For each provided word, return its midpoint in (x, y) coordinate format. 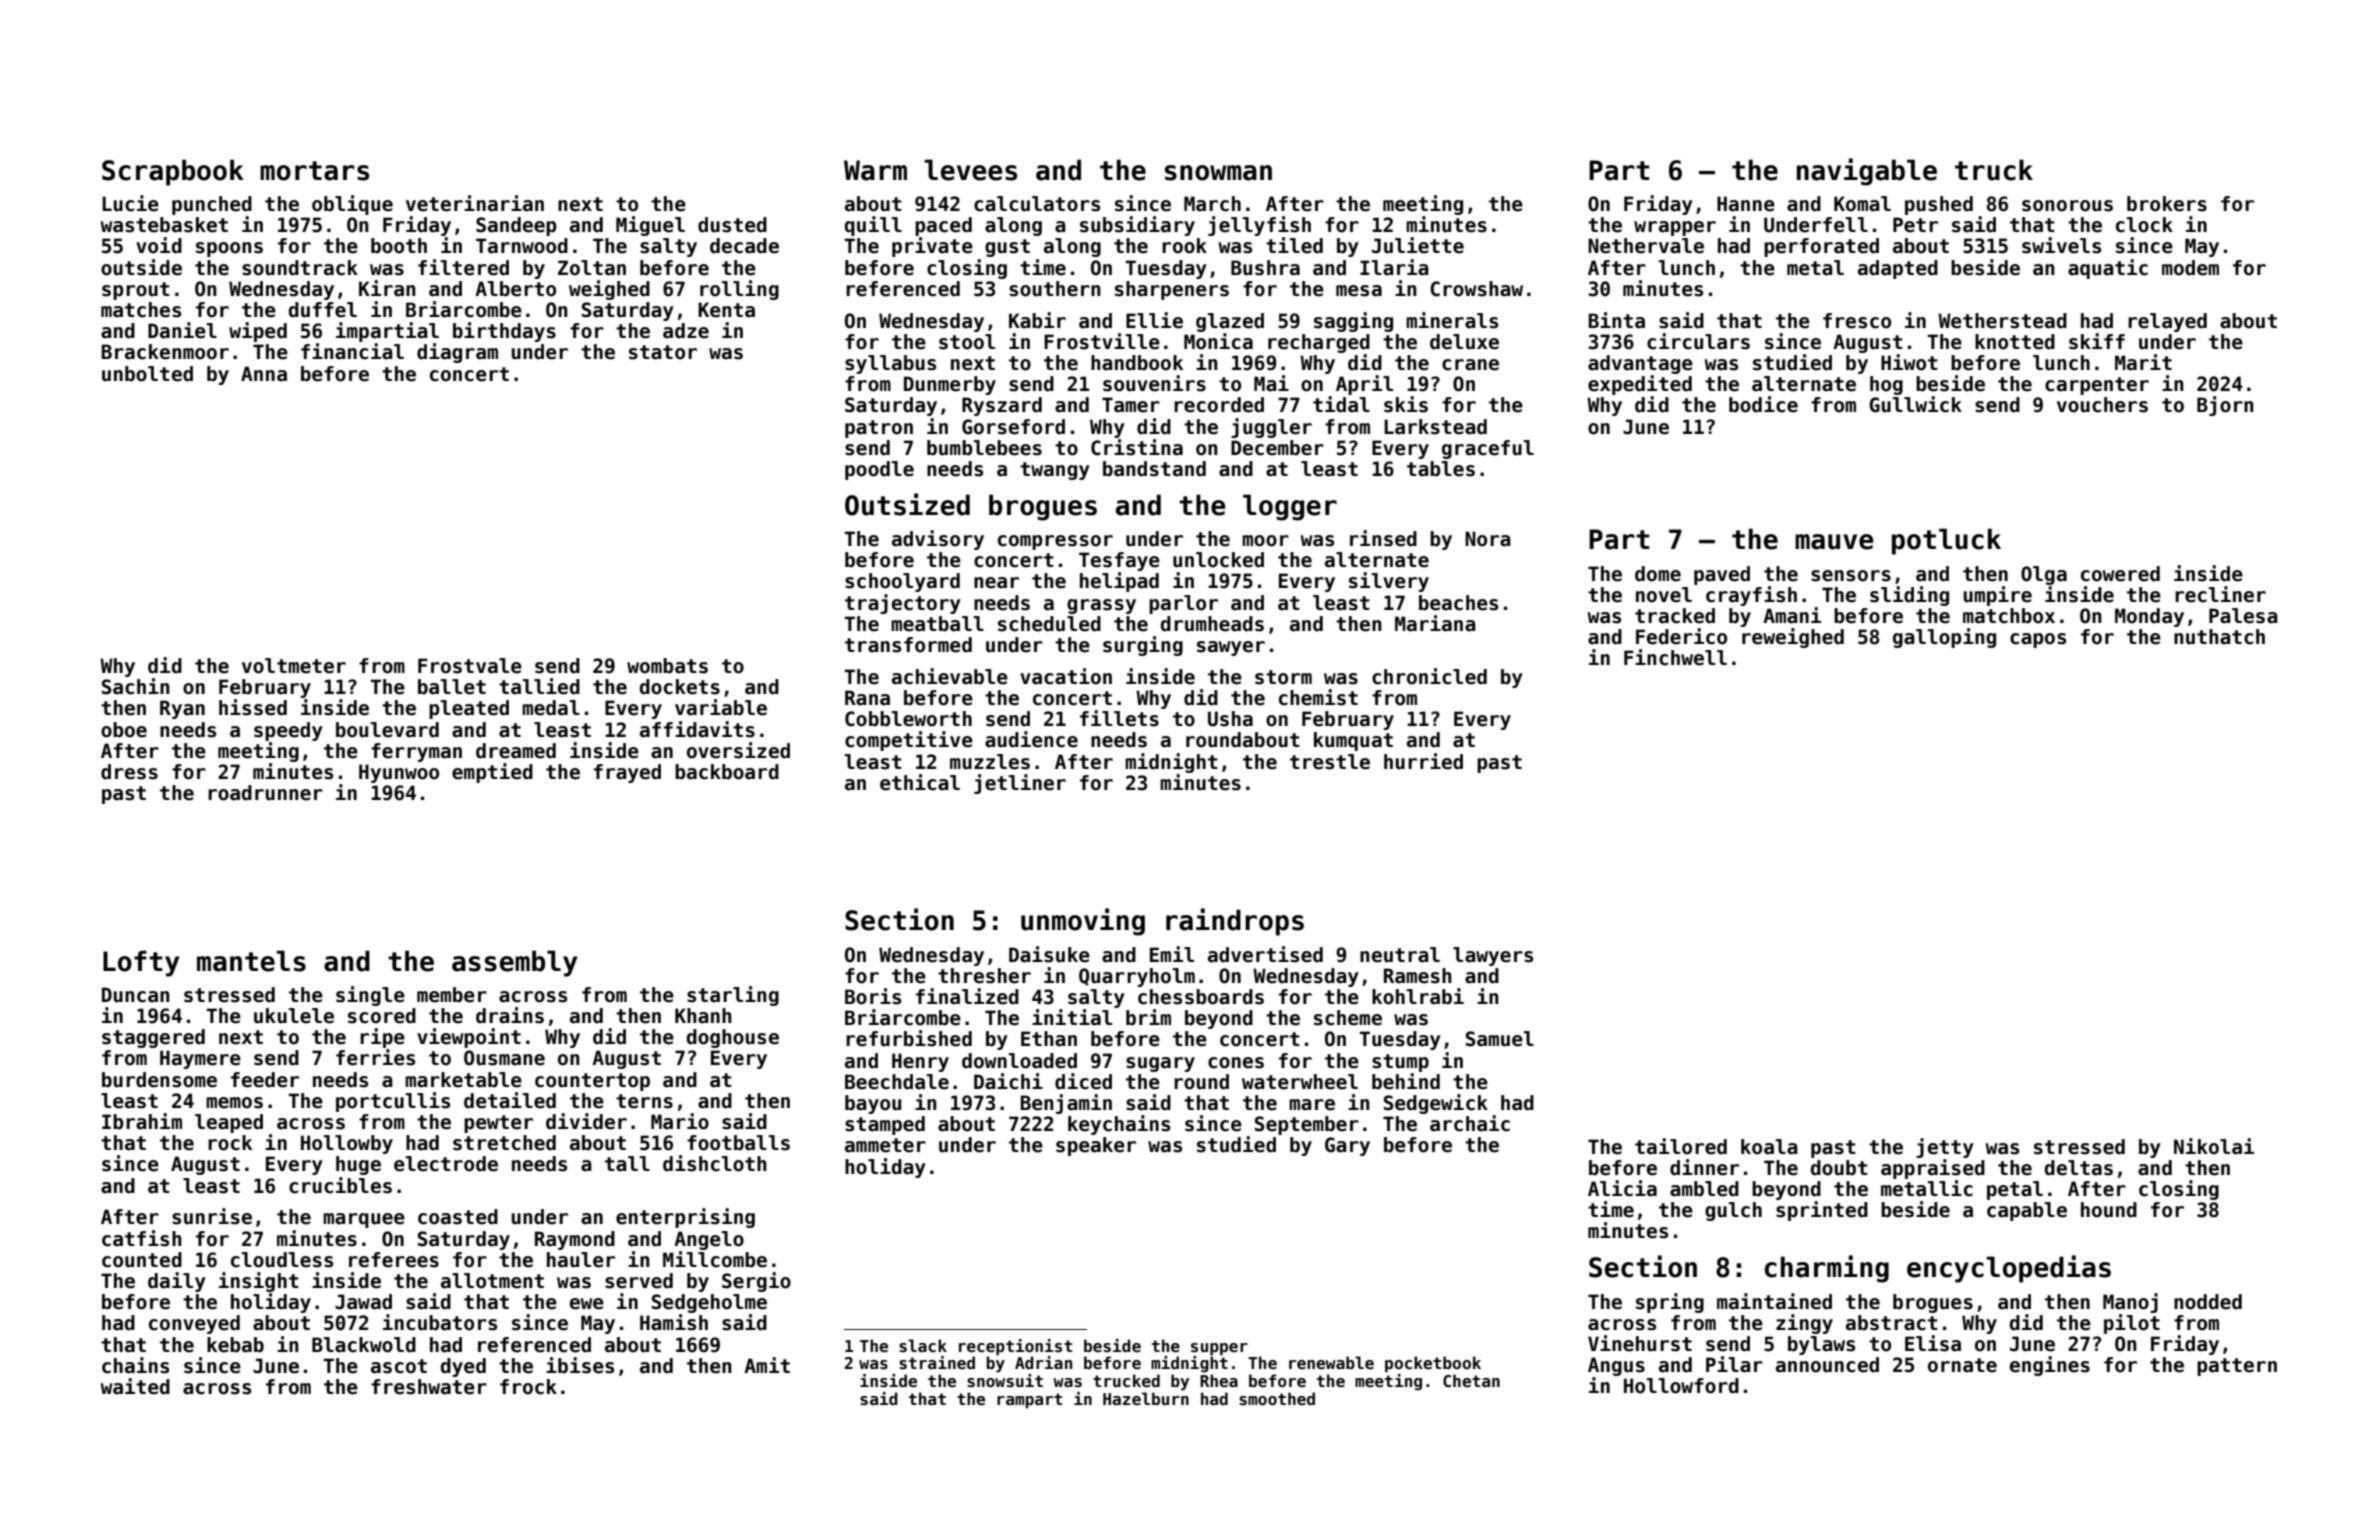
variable (721, 707)
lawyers (1493, 956)
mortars (314, 171)
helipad (1119, 582)
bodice (1763, 404)
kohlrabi (1418, 996)
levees (970, 170)
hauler (581, 1260)
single (370, 996)
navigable (1867, 172)
